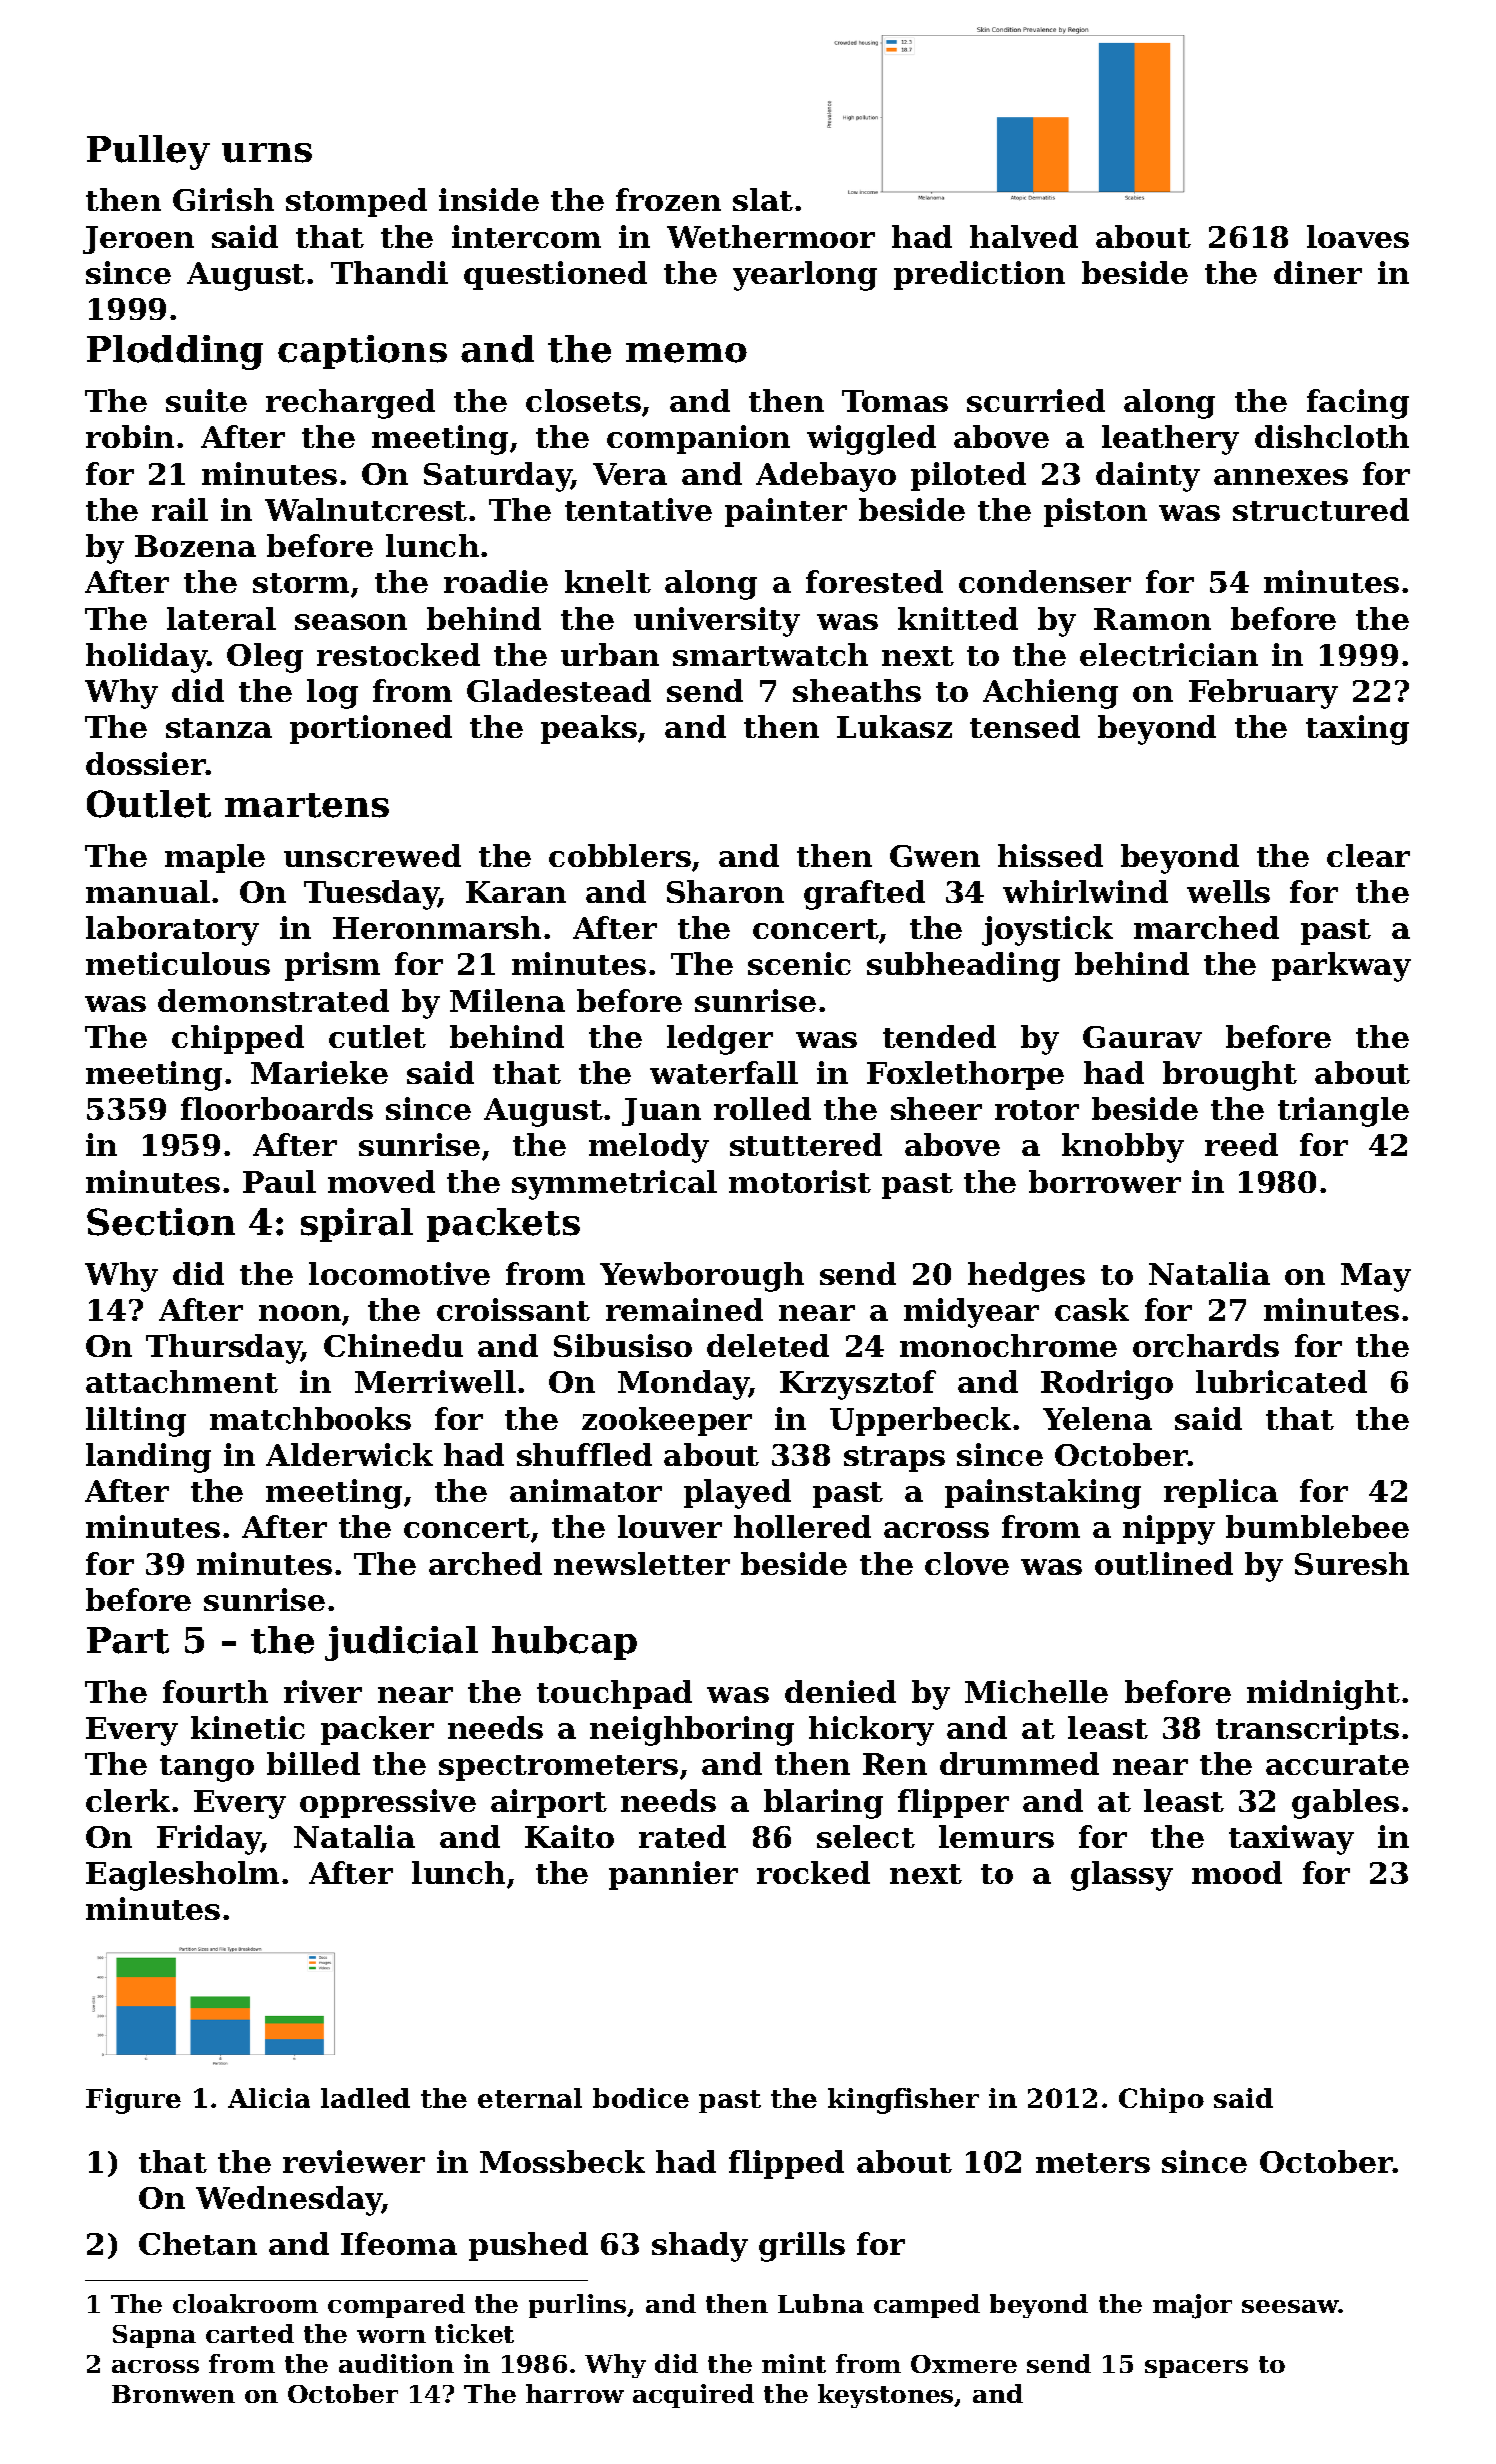 Image resolution: width=1496 pixels, height=2464 pixels. Describe the element at coordinates (357, 1225) in the image. I see `spiral` at that location.
